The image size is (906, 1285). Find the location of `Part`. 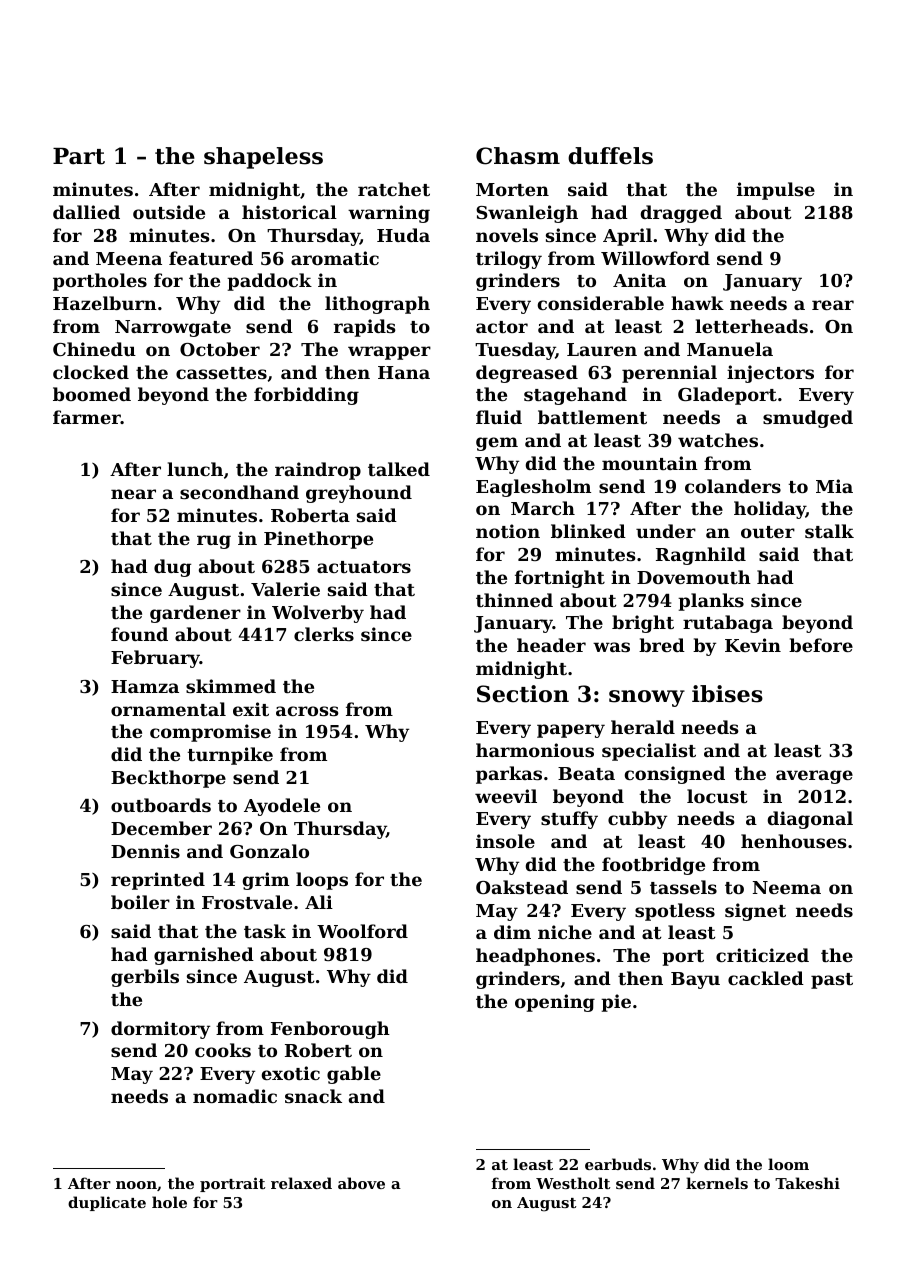

Part is located at coordinates (79, 156).
